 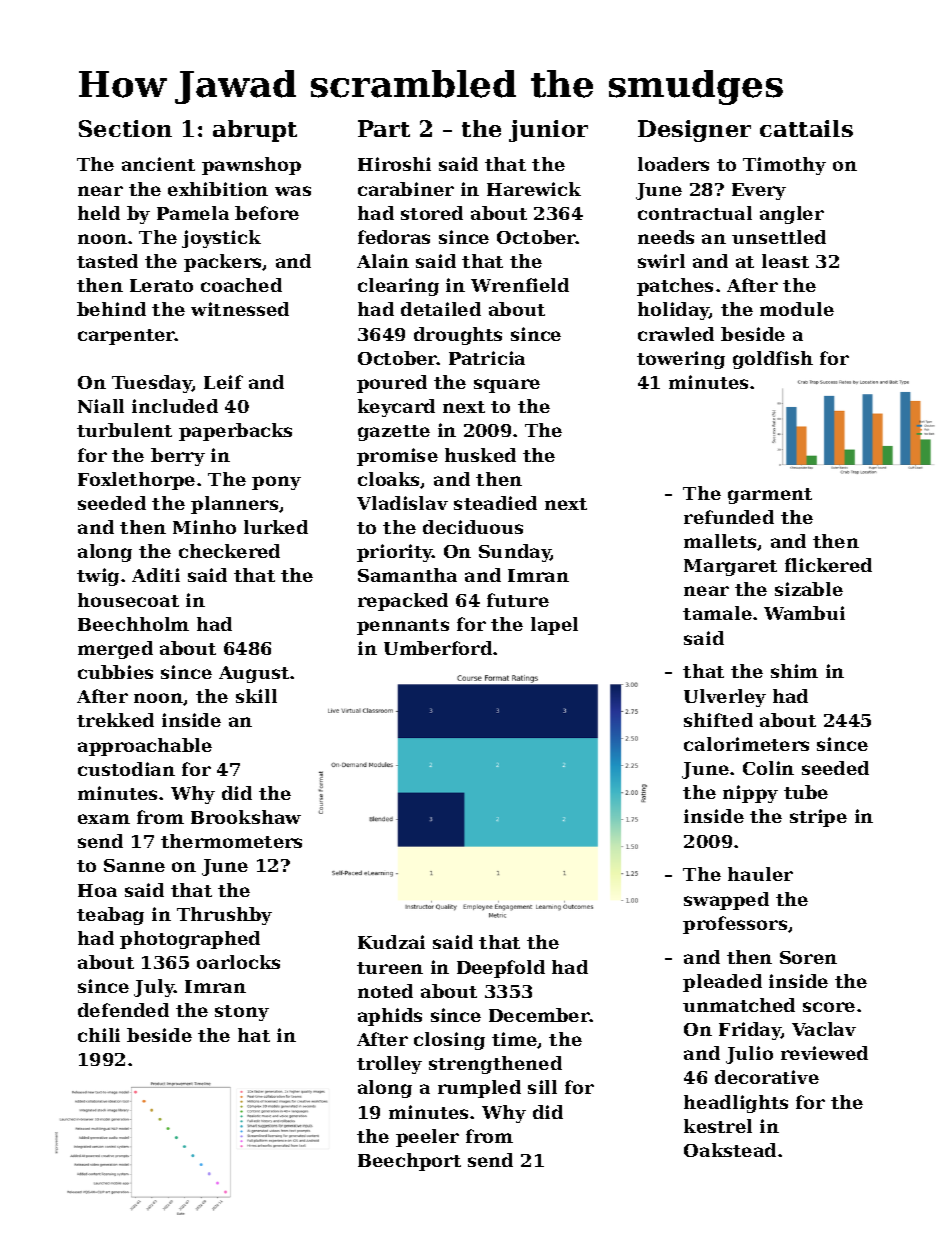 What do you see at coordinates (409, 1162) in the screenshot?
I see `Beechport` at bounding box center [409, 1162].
